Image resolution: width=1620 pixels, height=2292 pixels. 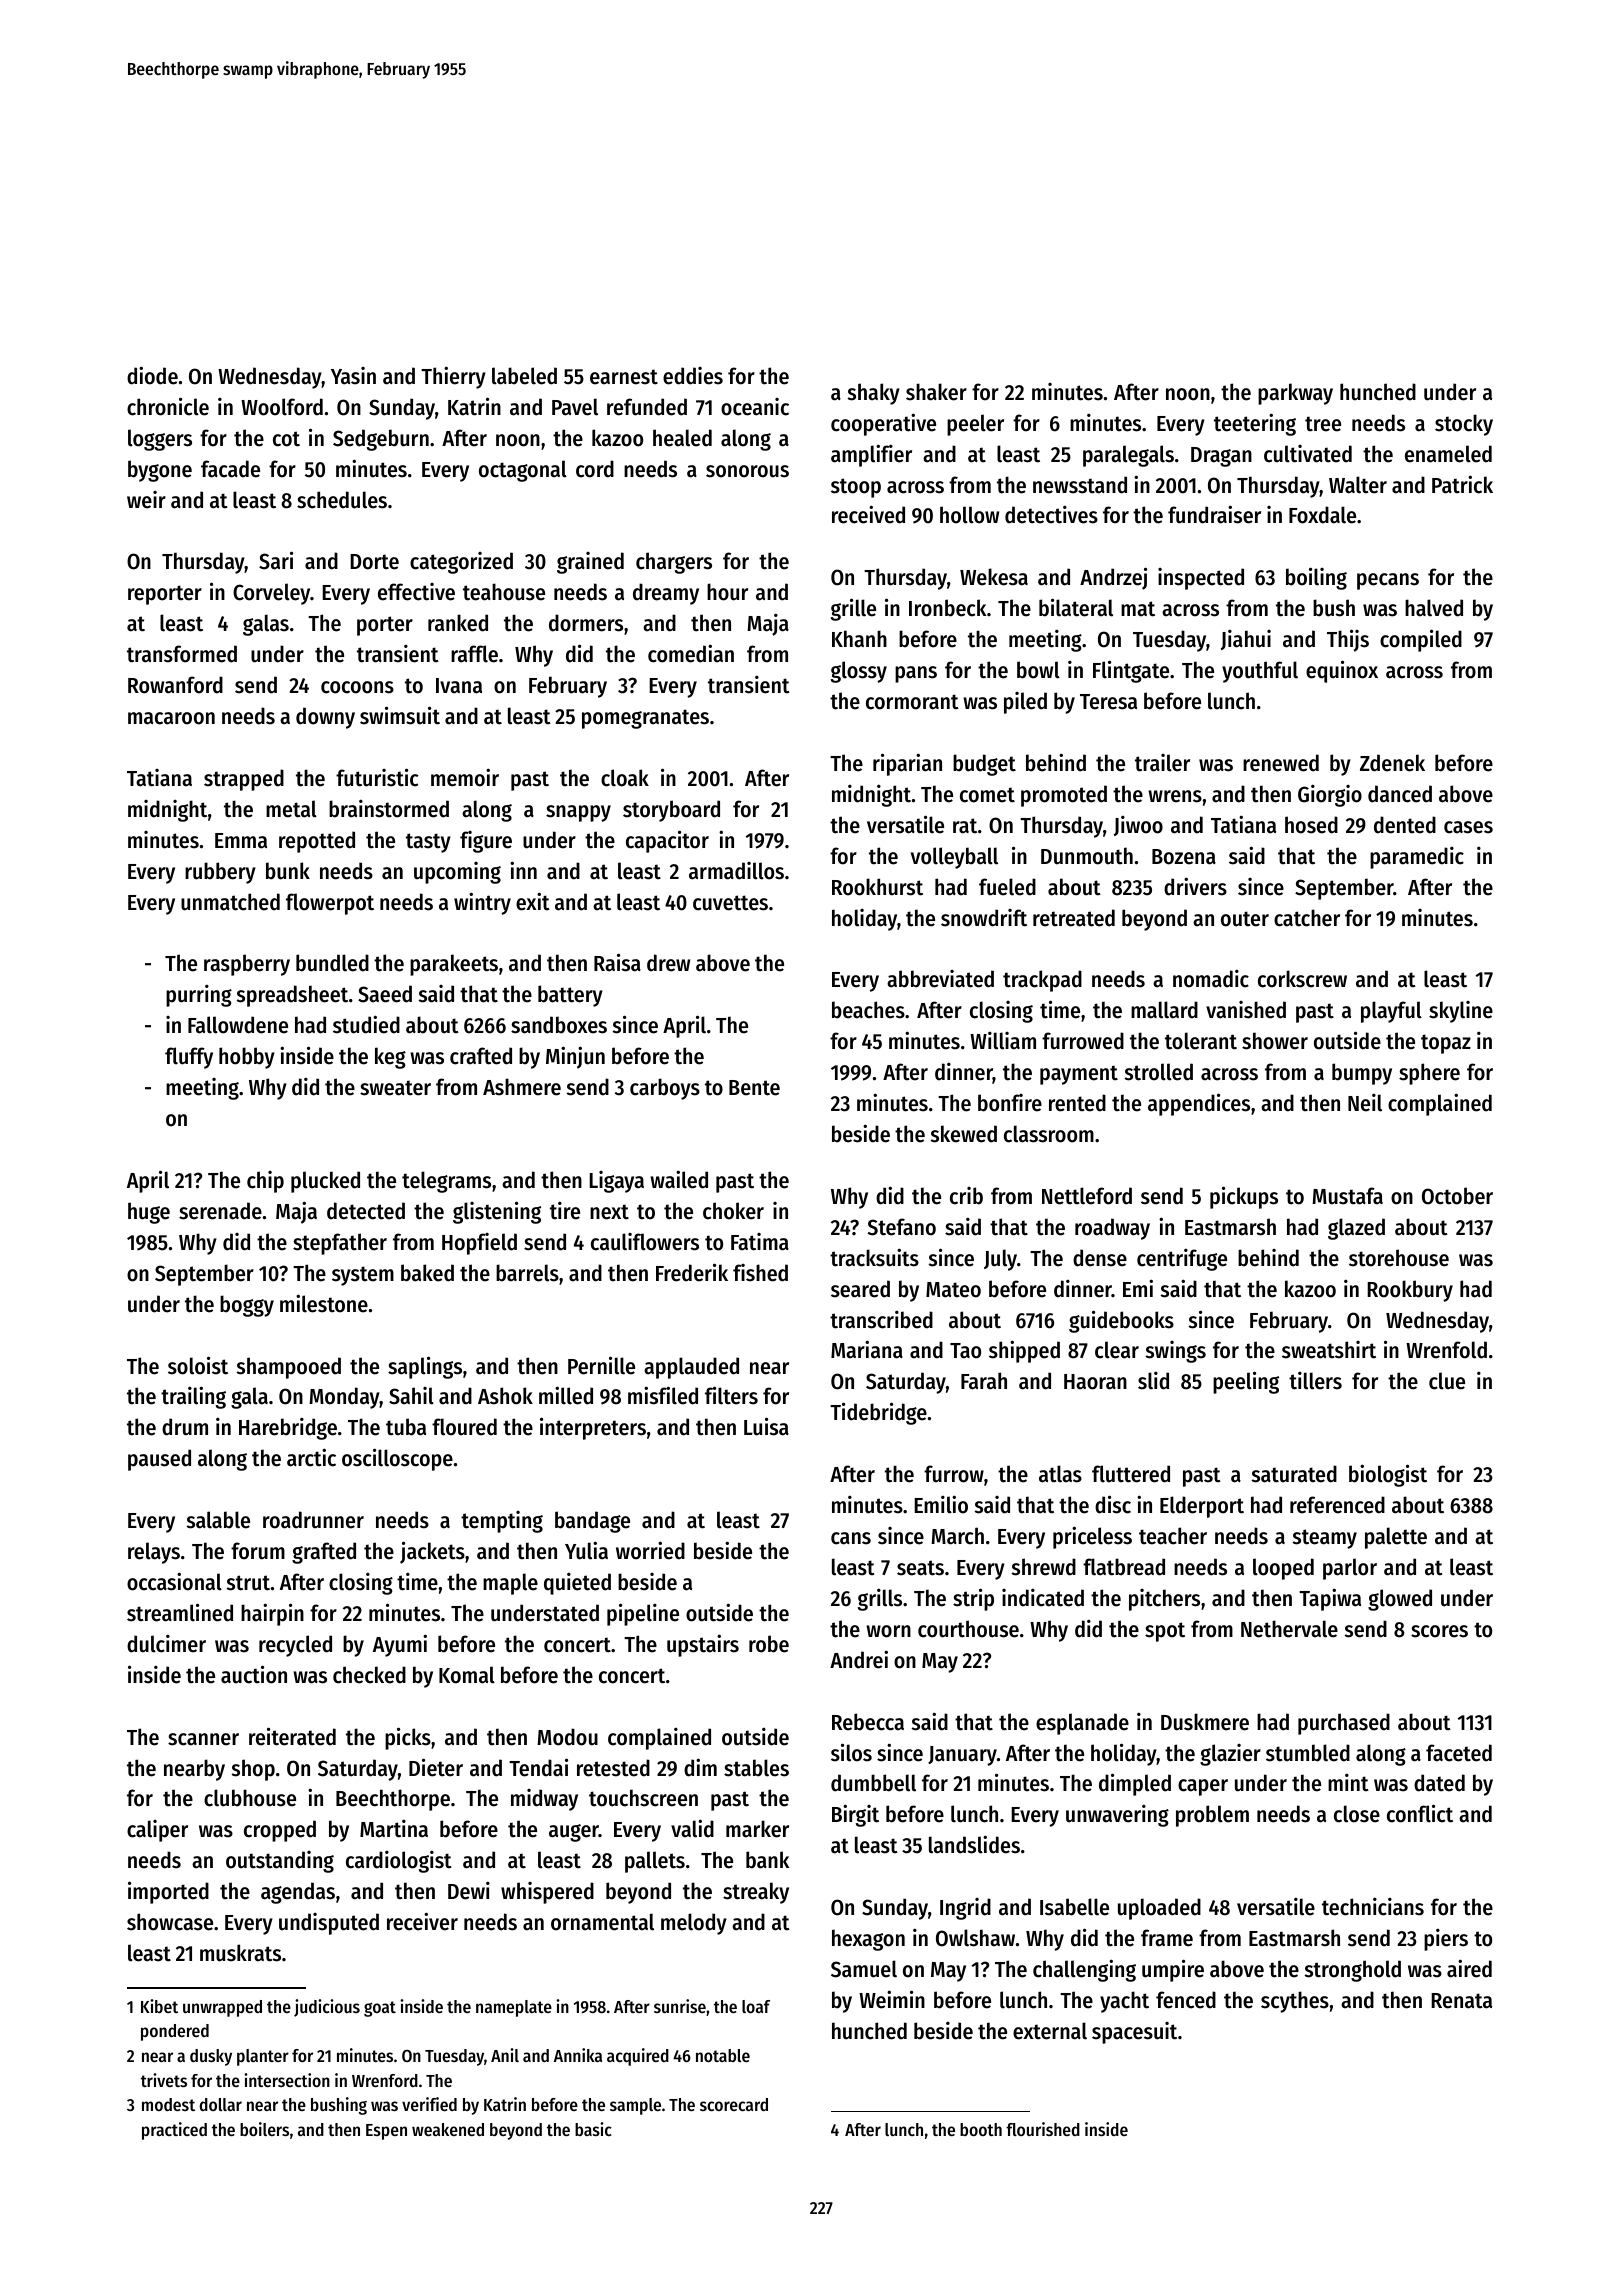 What do you see at coordinates (1308, 454) in the image?
I see `cultivated` at bounding box center [1308, 454].
